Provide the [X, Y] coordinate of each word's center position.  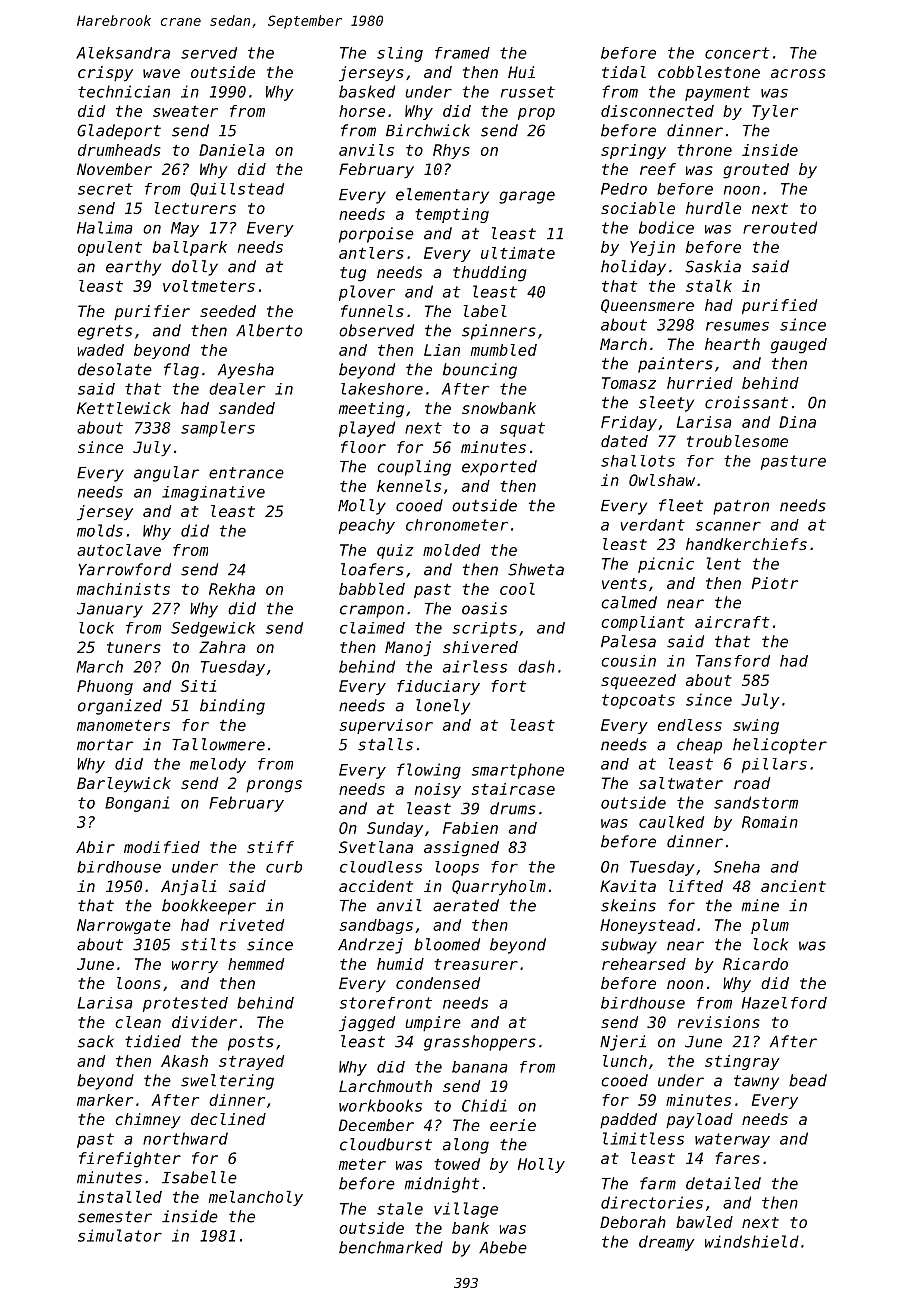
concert [737, 53]
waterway [732, 1140]
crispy [105, 74]
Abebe [503, 1247]
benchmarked [391, 1247]
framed [462, 53]
